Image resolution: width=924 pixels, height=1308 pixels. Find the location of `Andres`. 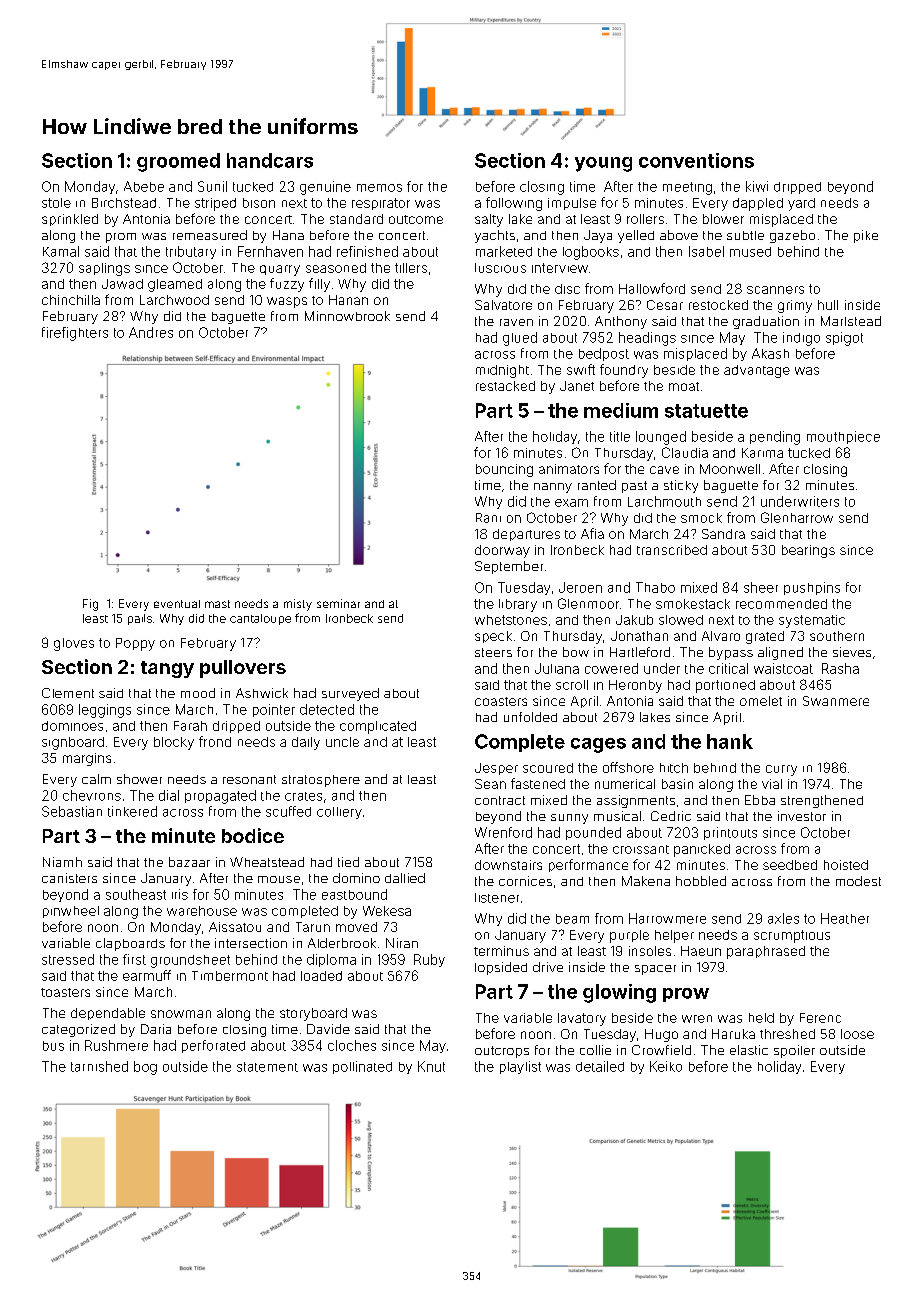

Andres is located at coordinates (151, 332).
